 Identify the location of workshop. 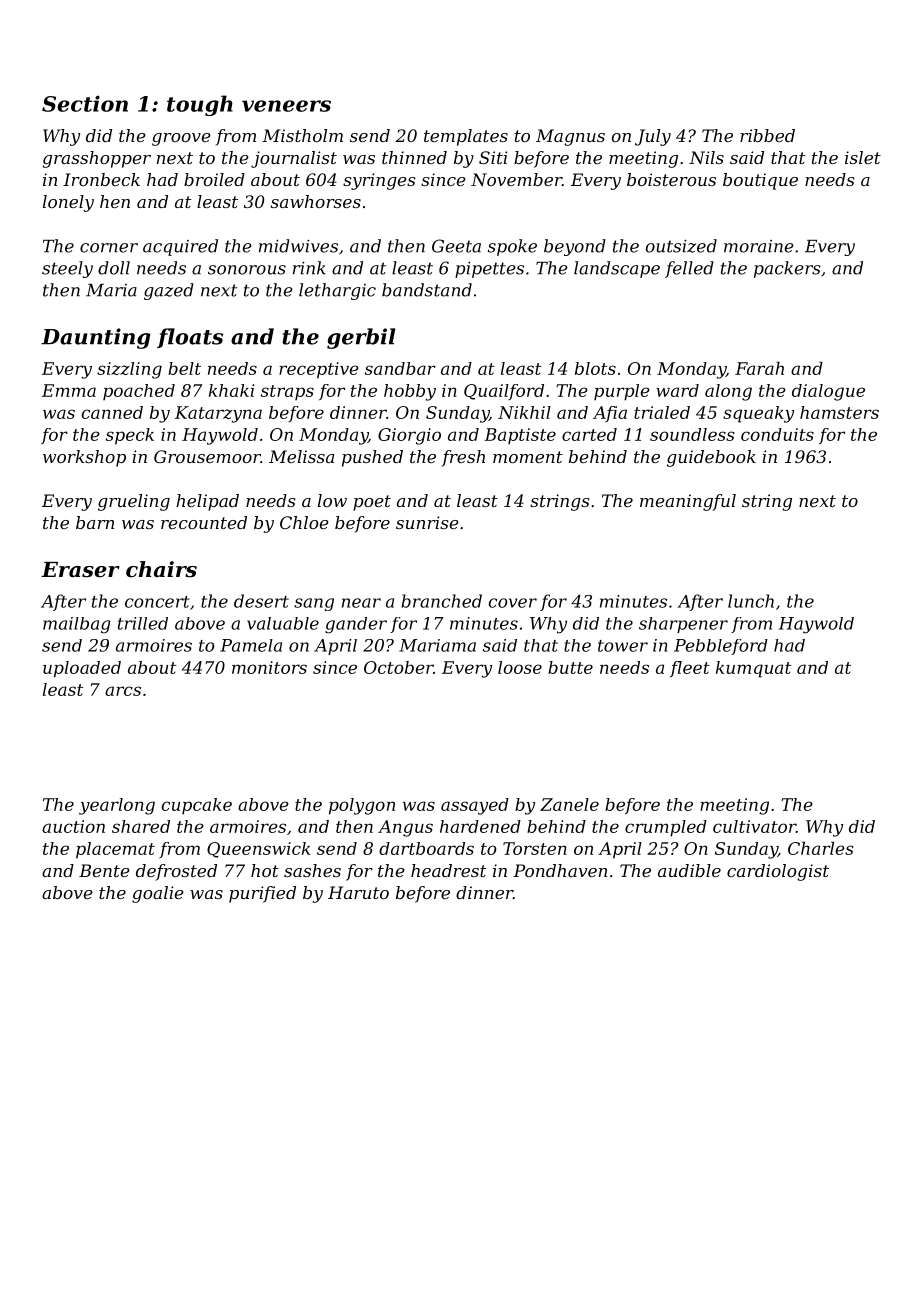
(84, 458).
